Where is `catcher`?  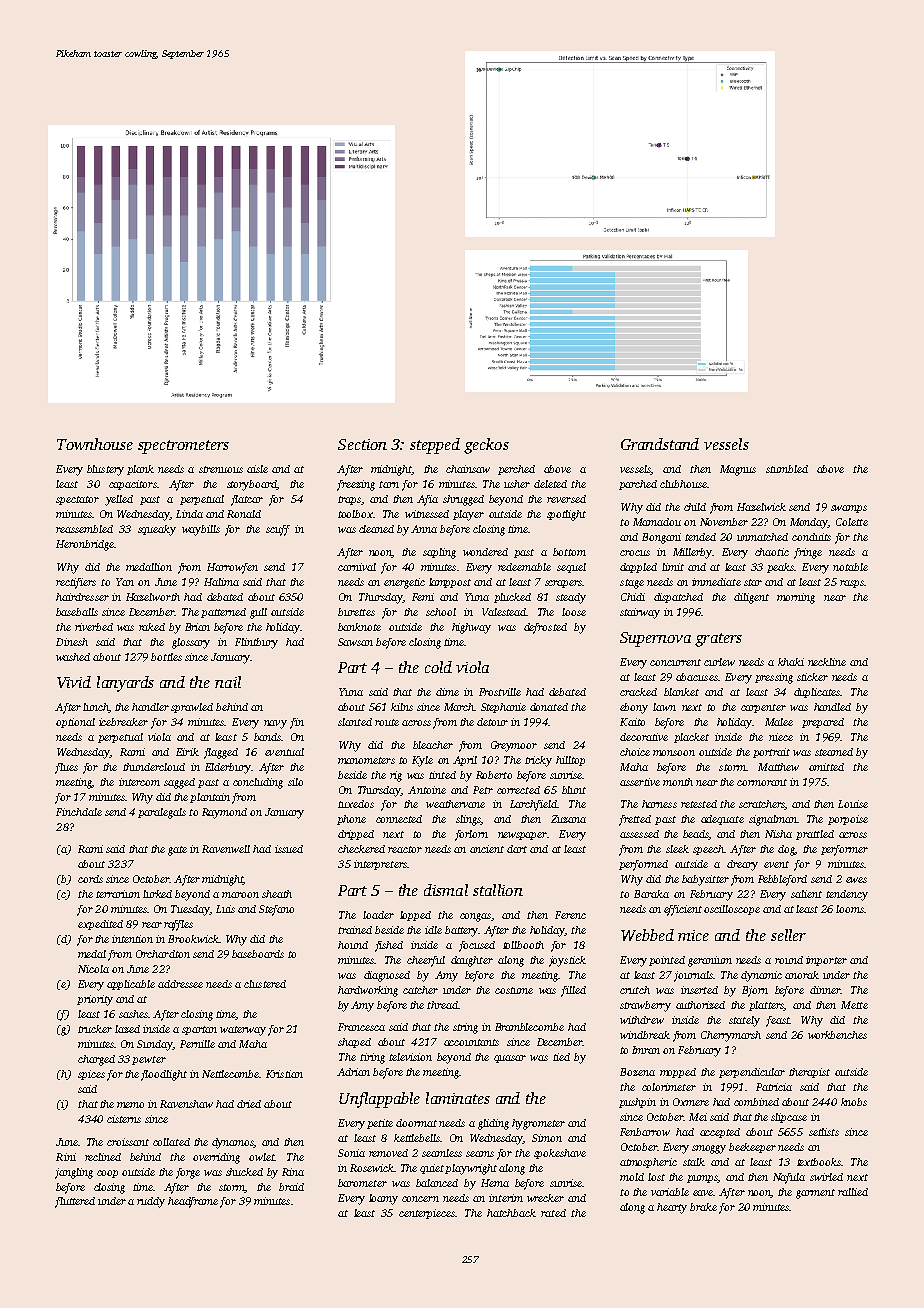
catcher is located at coordinates (420, 990).
